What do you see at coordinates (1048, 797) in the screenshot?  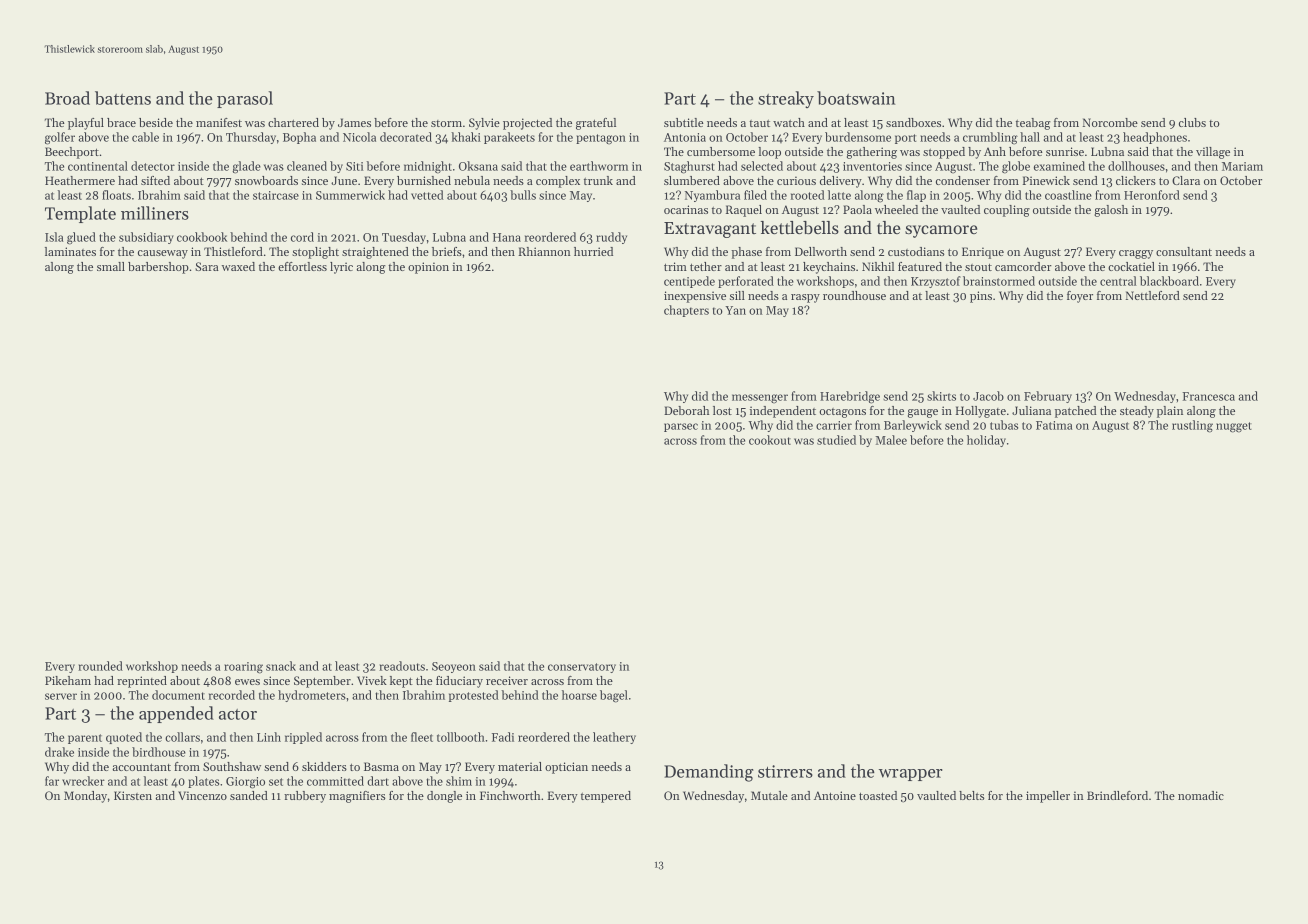 I see `impeller` at bounding box center [1048, 797].
